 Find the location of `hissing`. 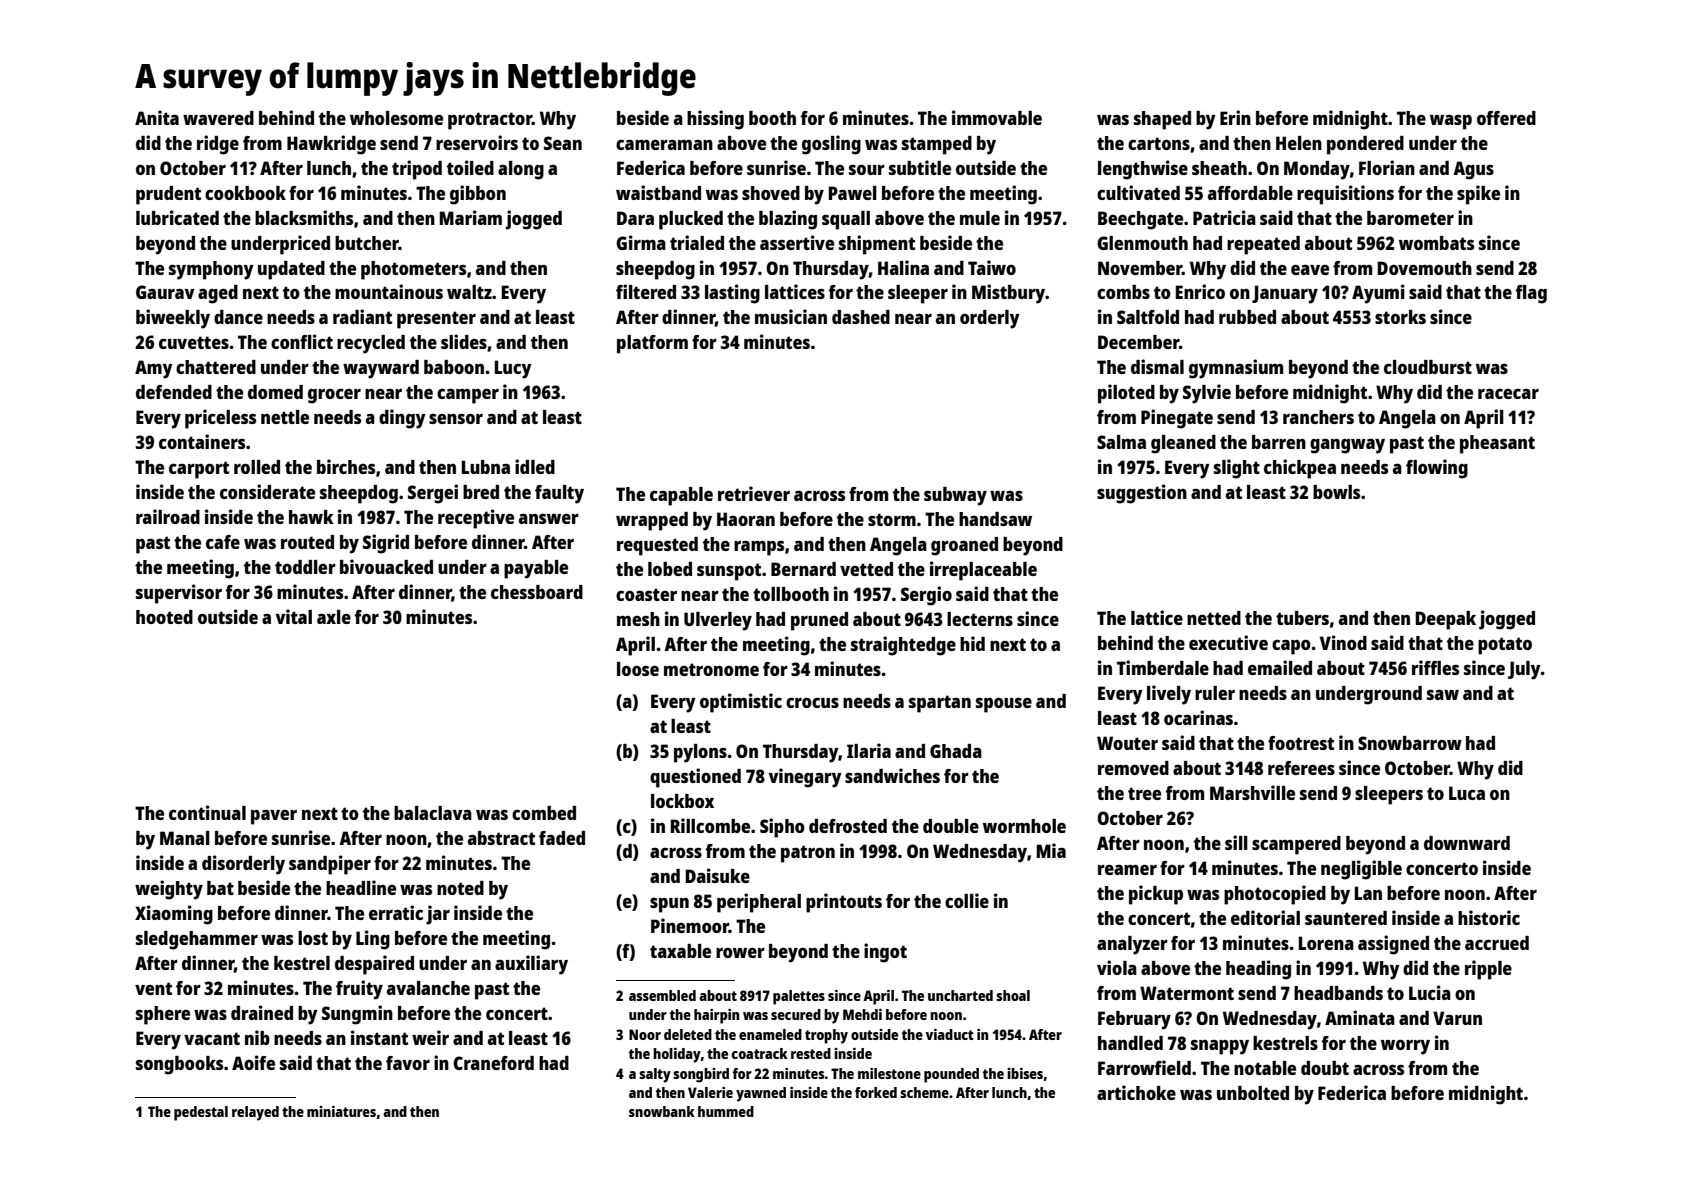

hissing is located at coordinates (715, 120).
